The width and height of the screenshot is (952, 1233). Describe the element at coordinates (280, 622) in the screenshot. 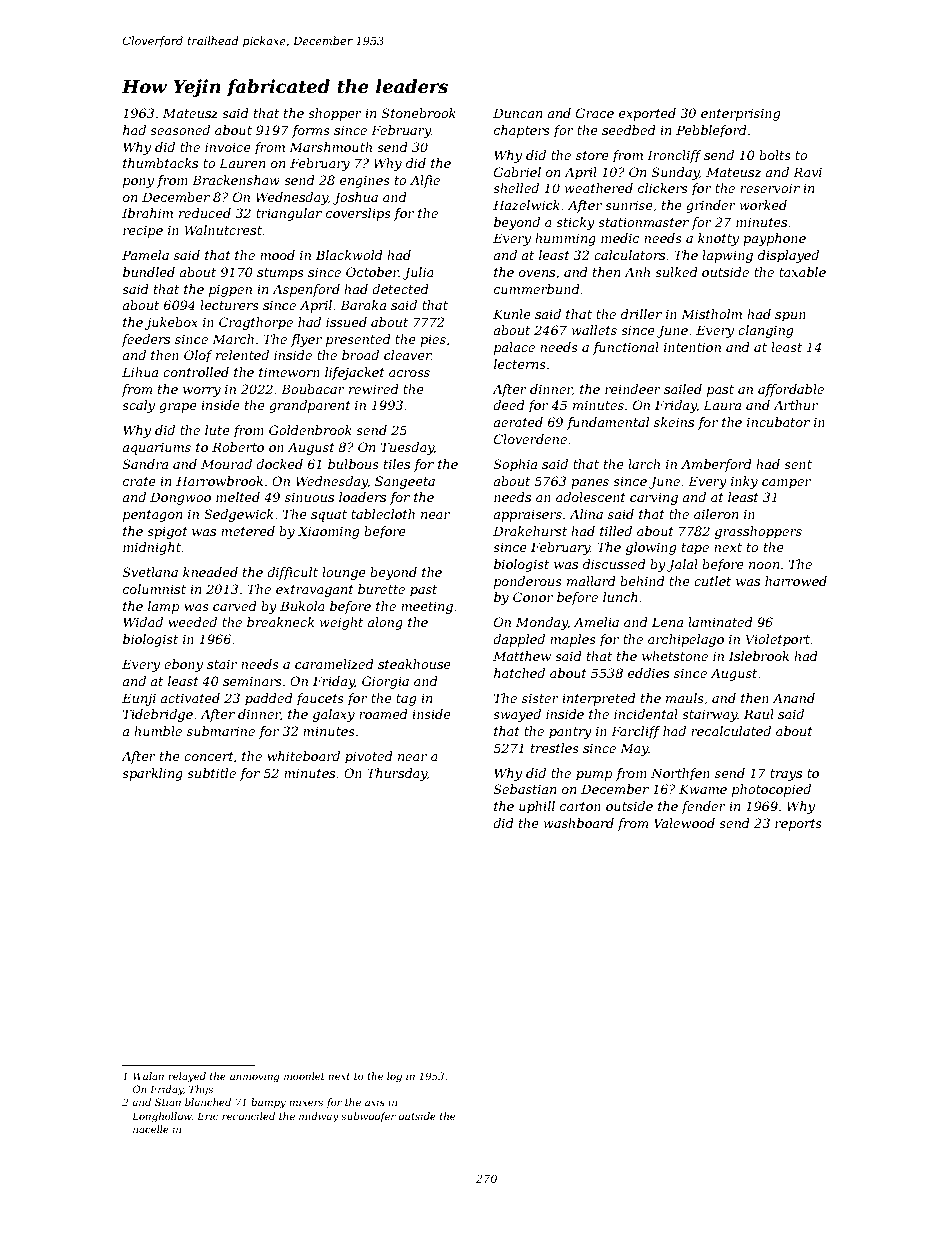

I see `breakneck` at that location.
